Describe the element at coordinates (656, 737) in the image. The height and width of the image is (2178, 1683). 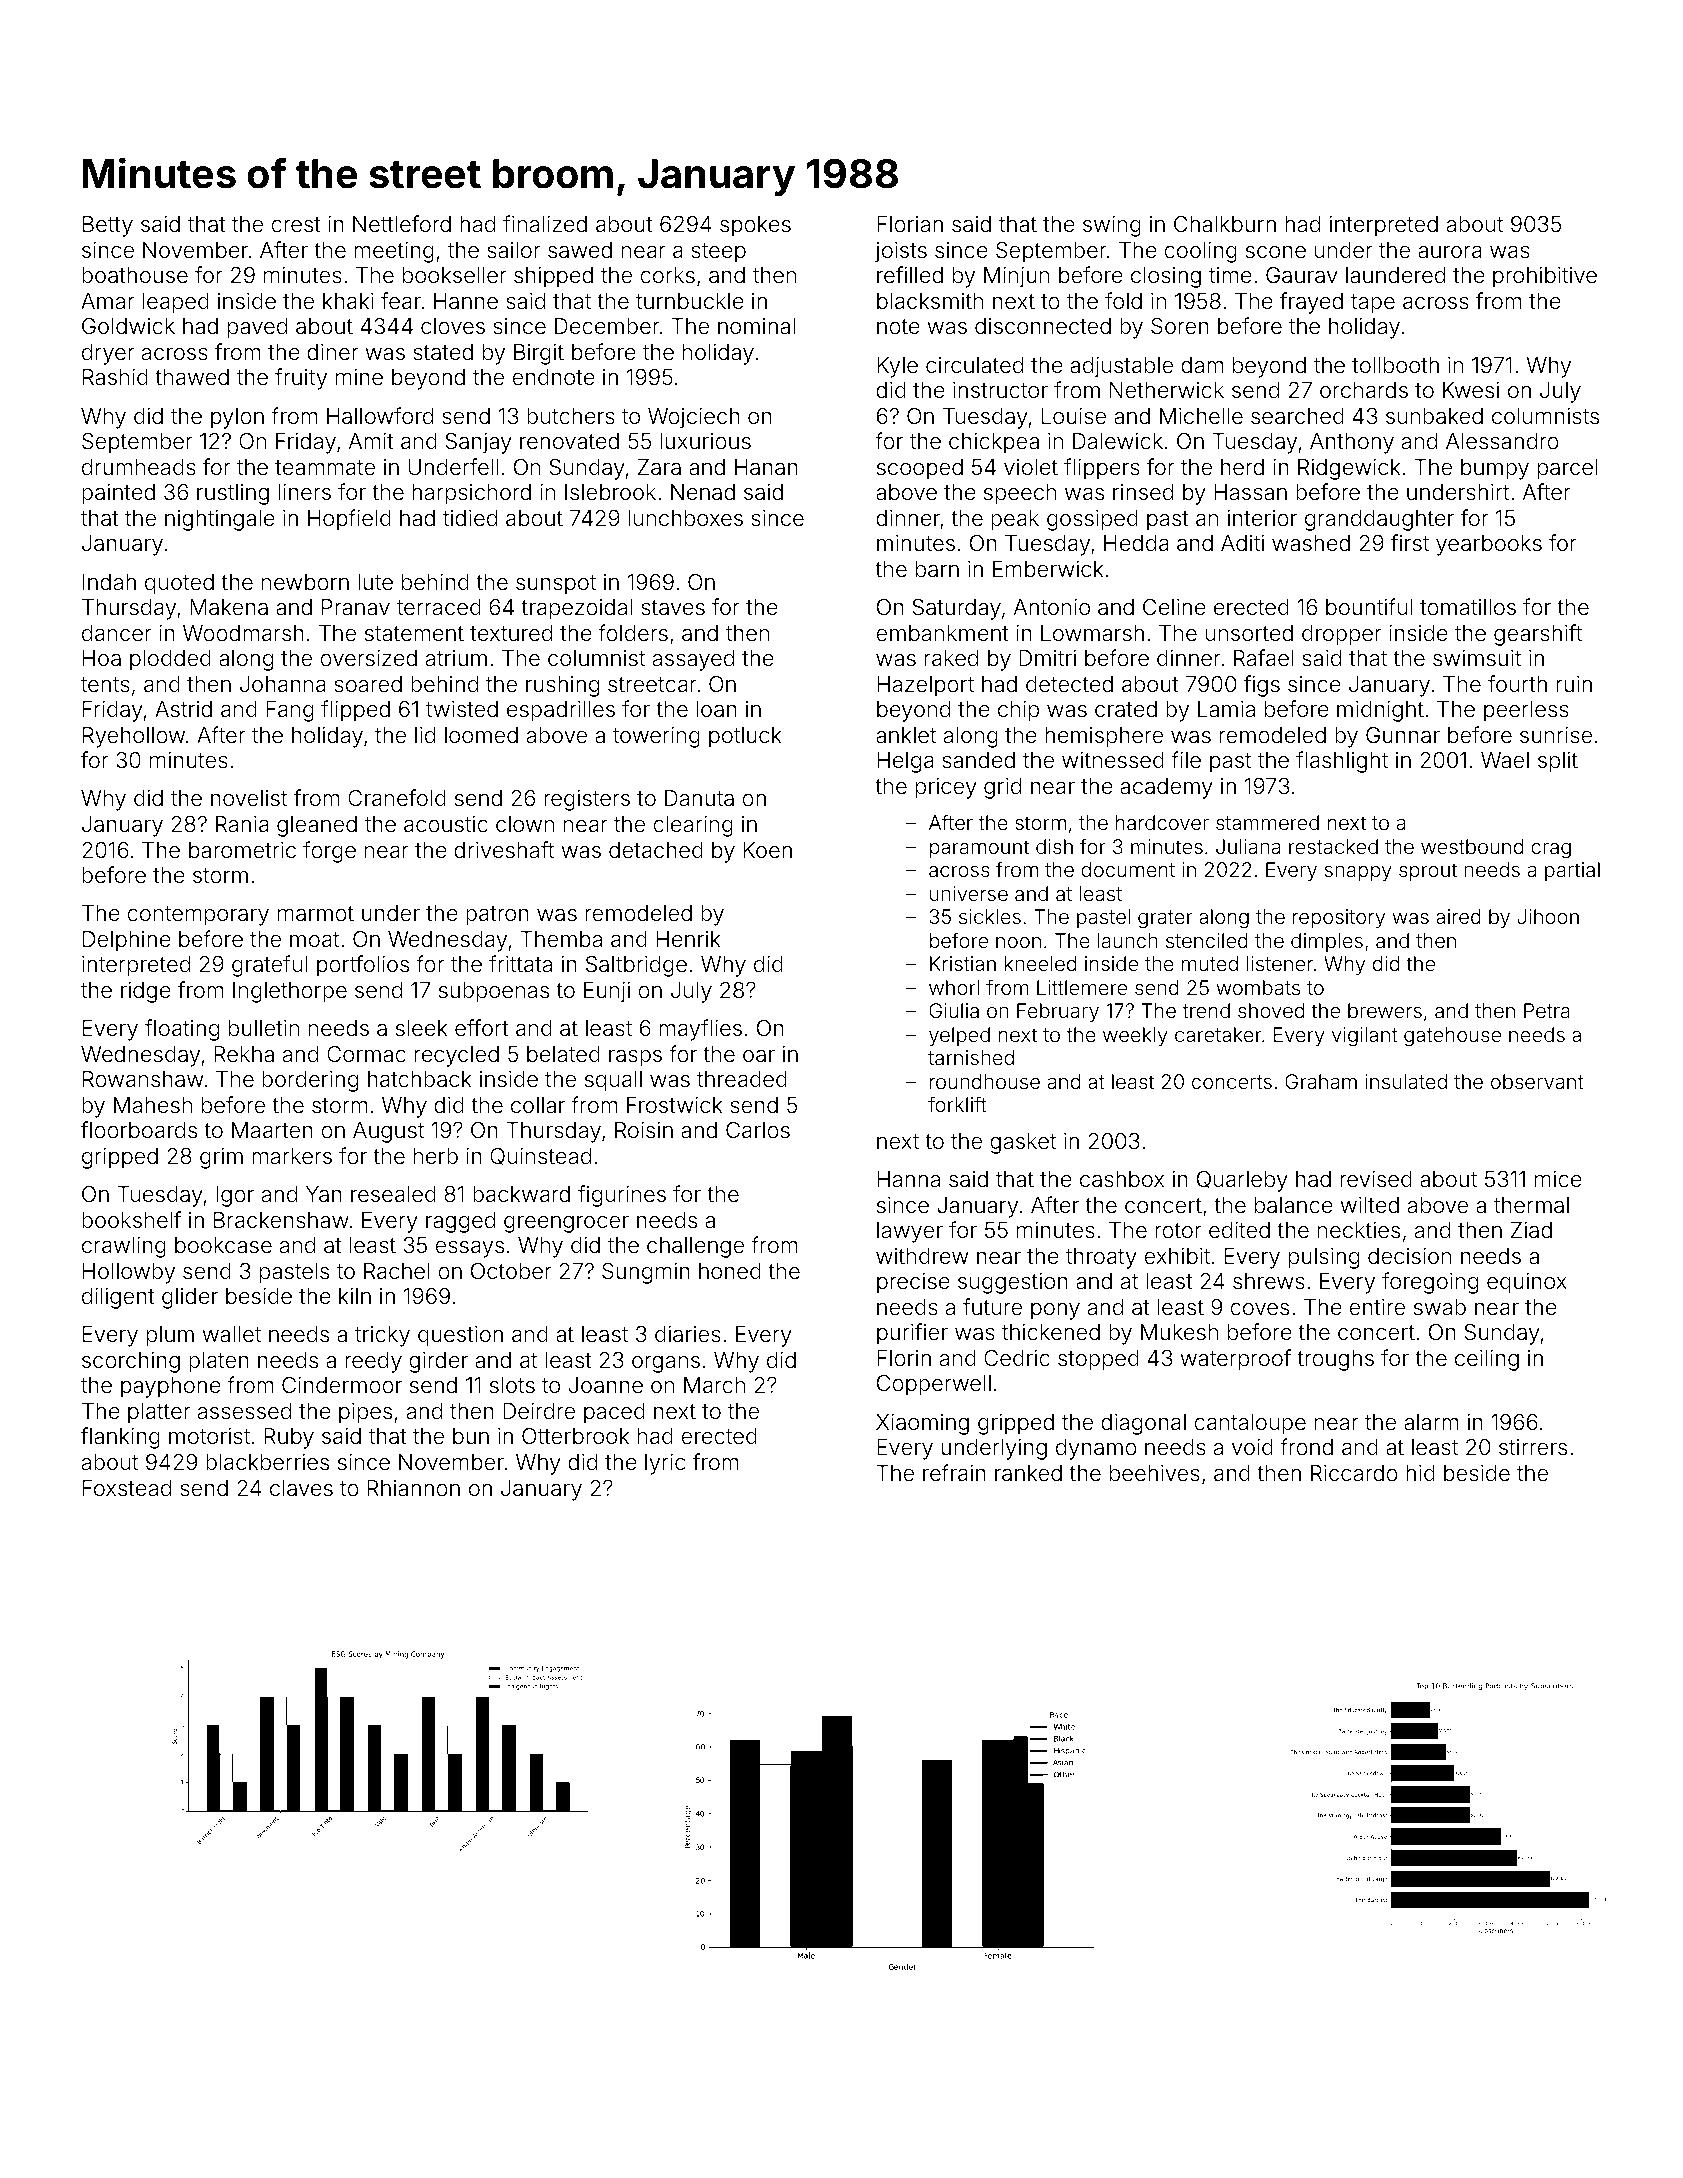
I see `towering` at that location.
